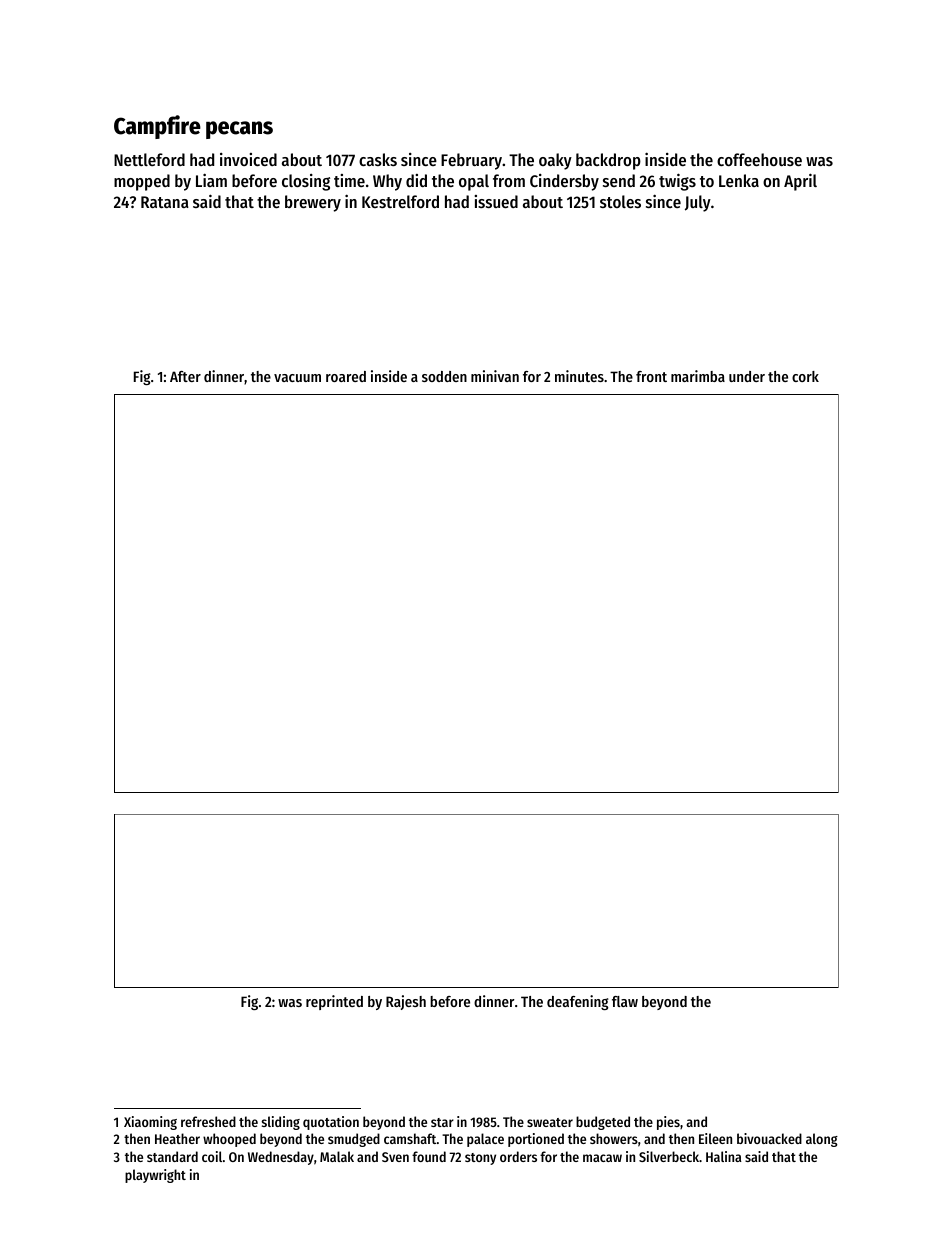 This screenshot has width=952, height=1233. I want to click on deafening, so click(577, 1002).
